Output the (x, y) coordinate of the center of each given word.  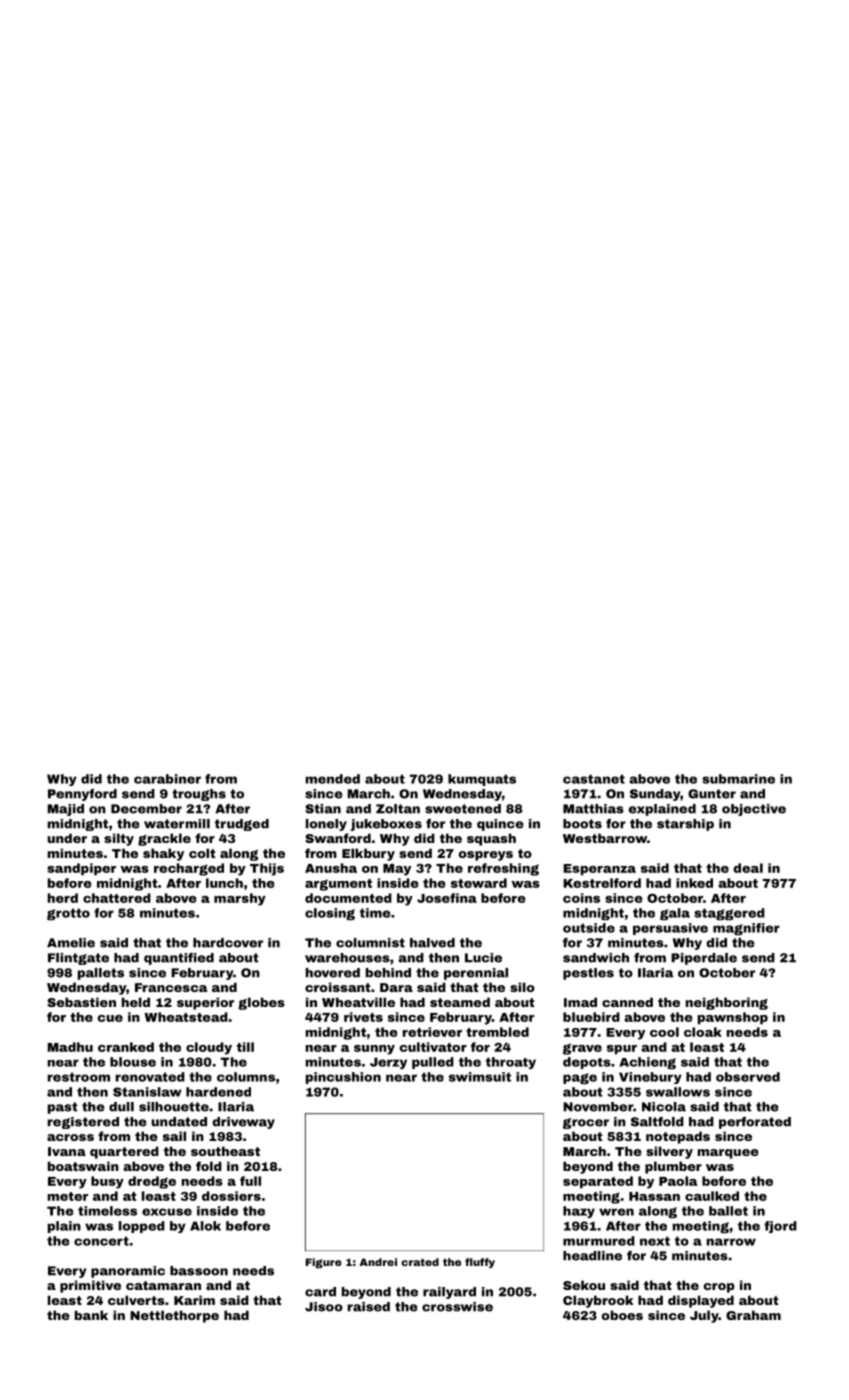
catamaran (163, 1285)
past (63, 1108)
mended (333, 779)
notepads (678, 1137)
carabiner (167, 779)
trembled (497, 1032)
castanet (594, 779)
